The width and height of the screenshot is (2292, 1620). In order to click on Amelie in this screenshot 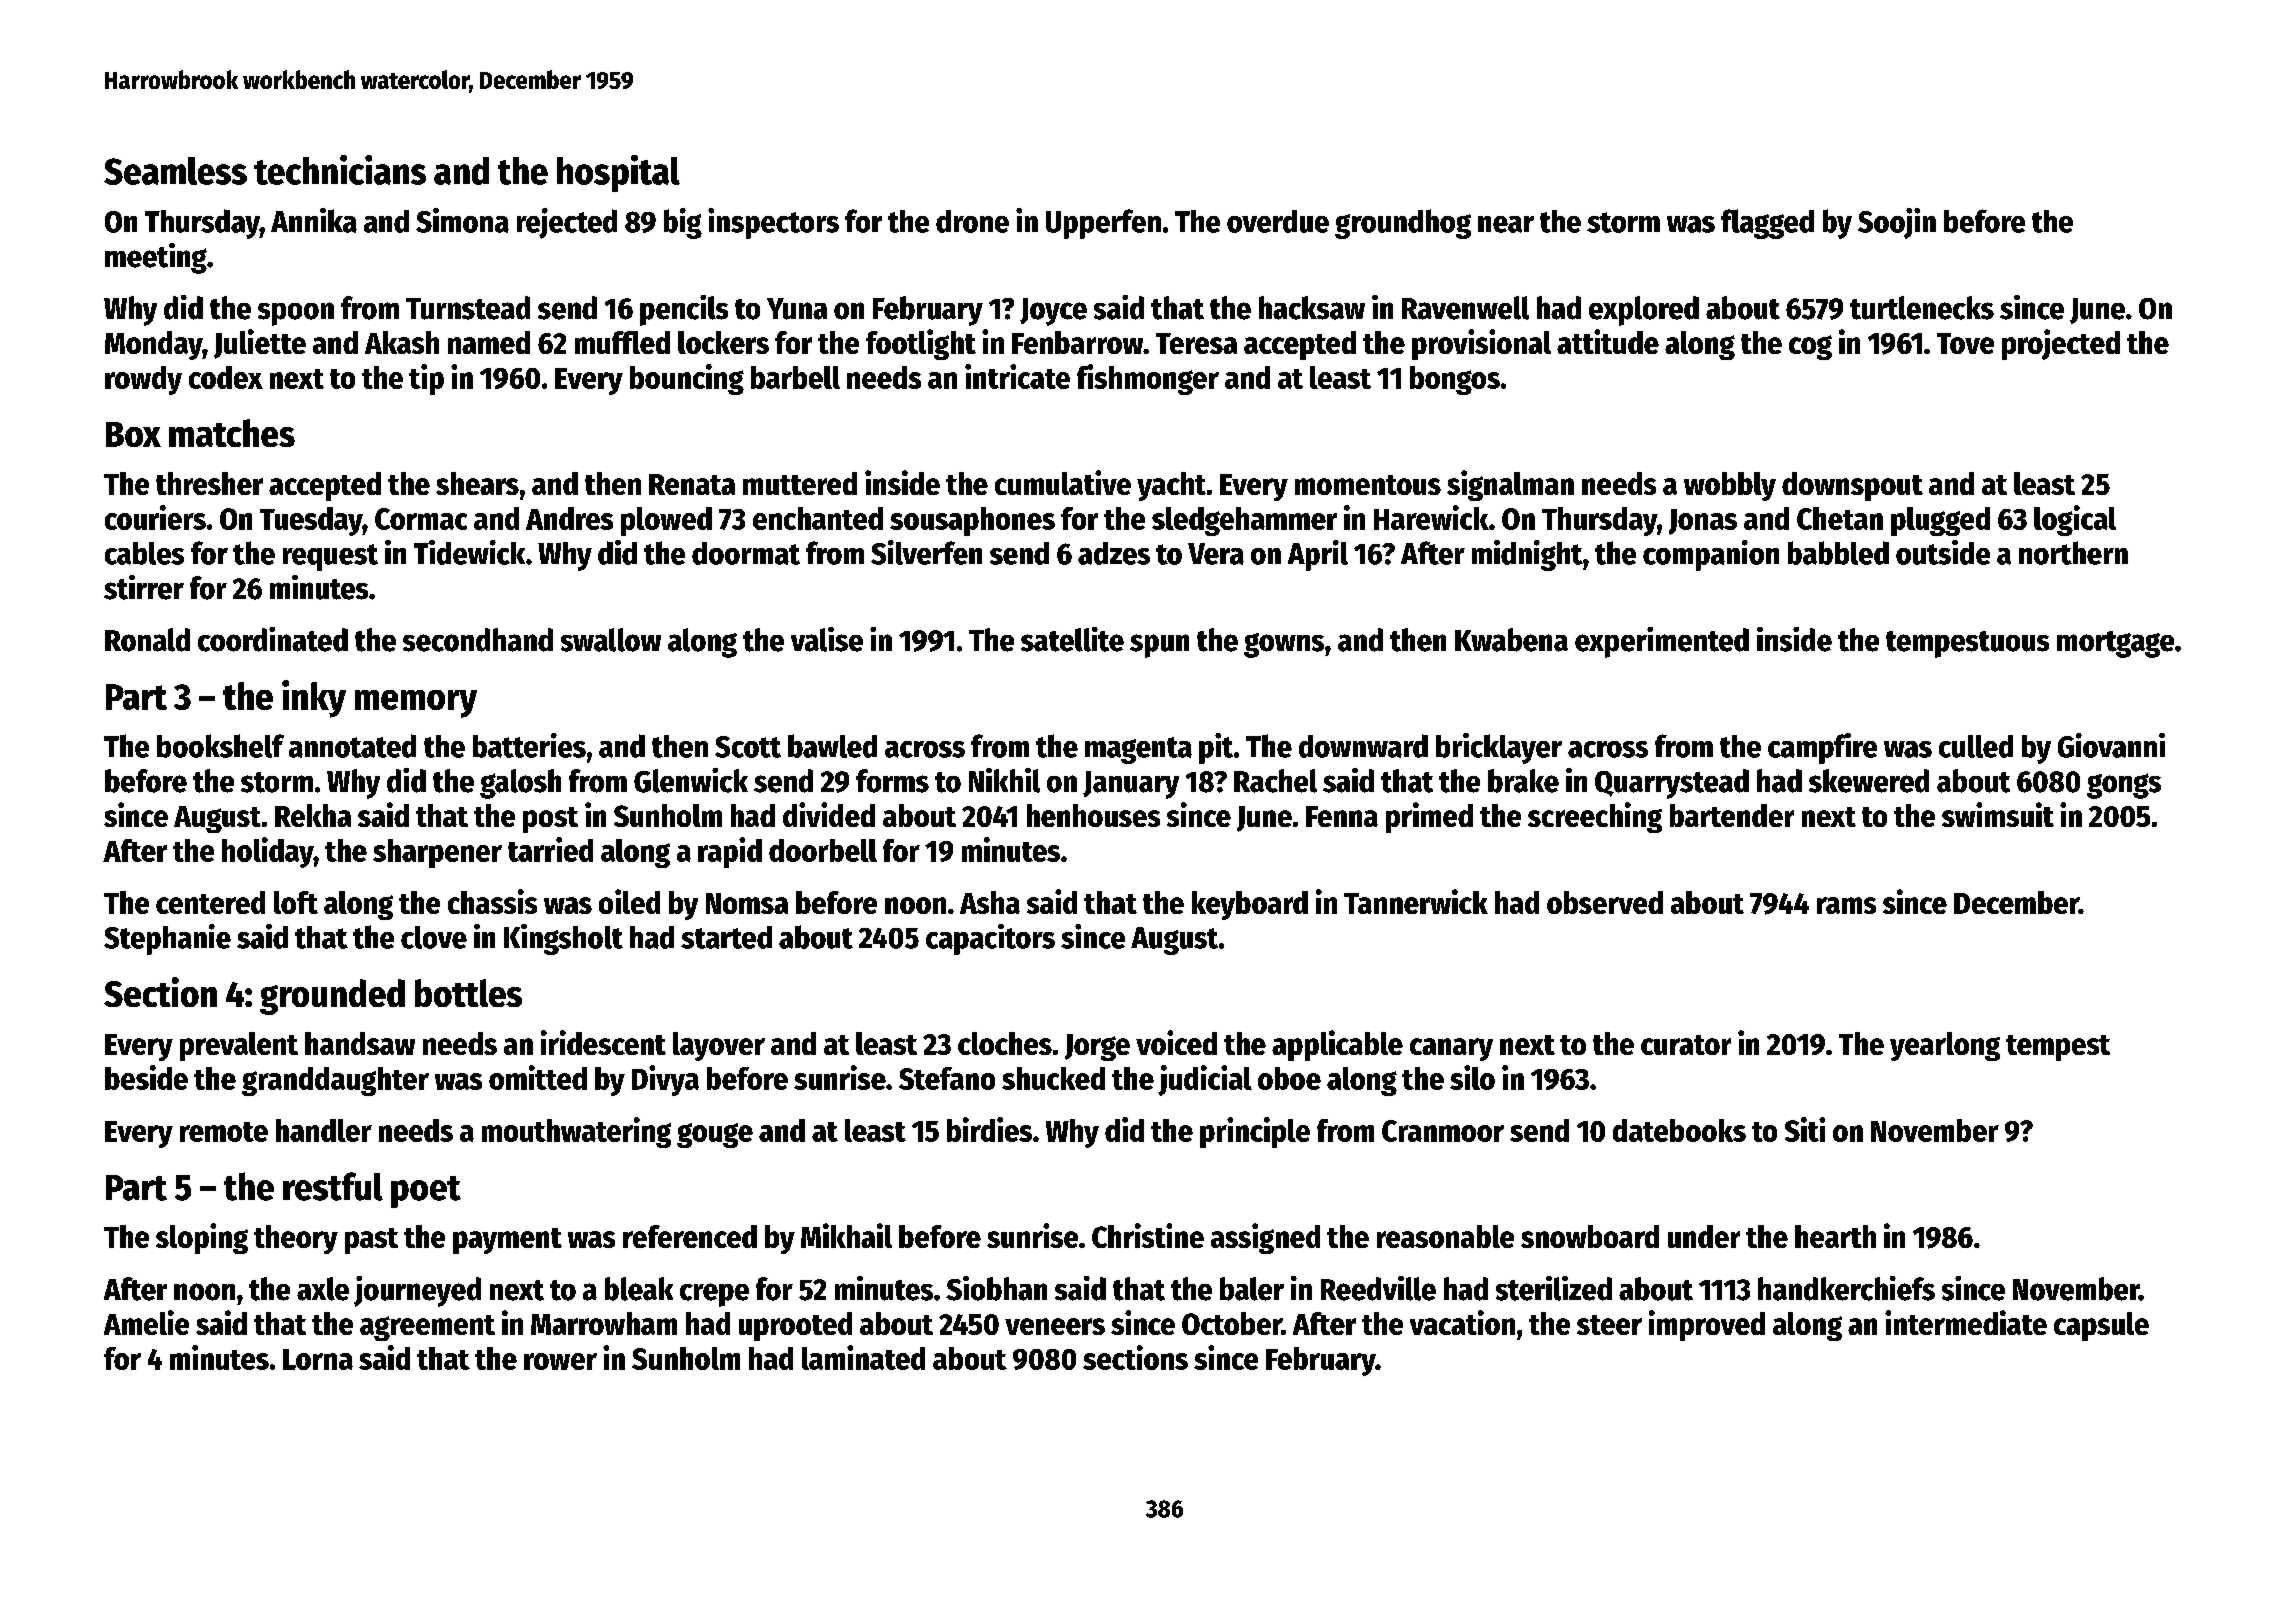, I will do `click(146, 1322)`.
